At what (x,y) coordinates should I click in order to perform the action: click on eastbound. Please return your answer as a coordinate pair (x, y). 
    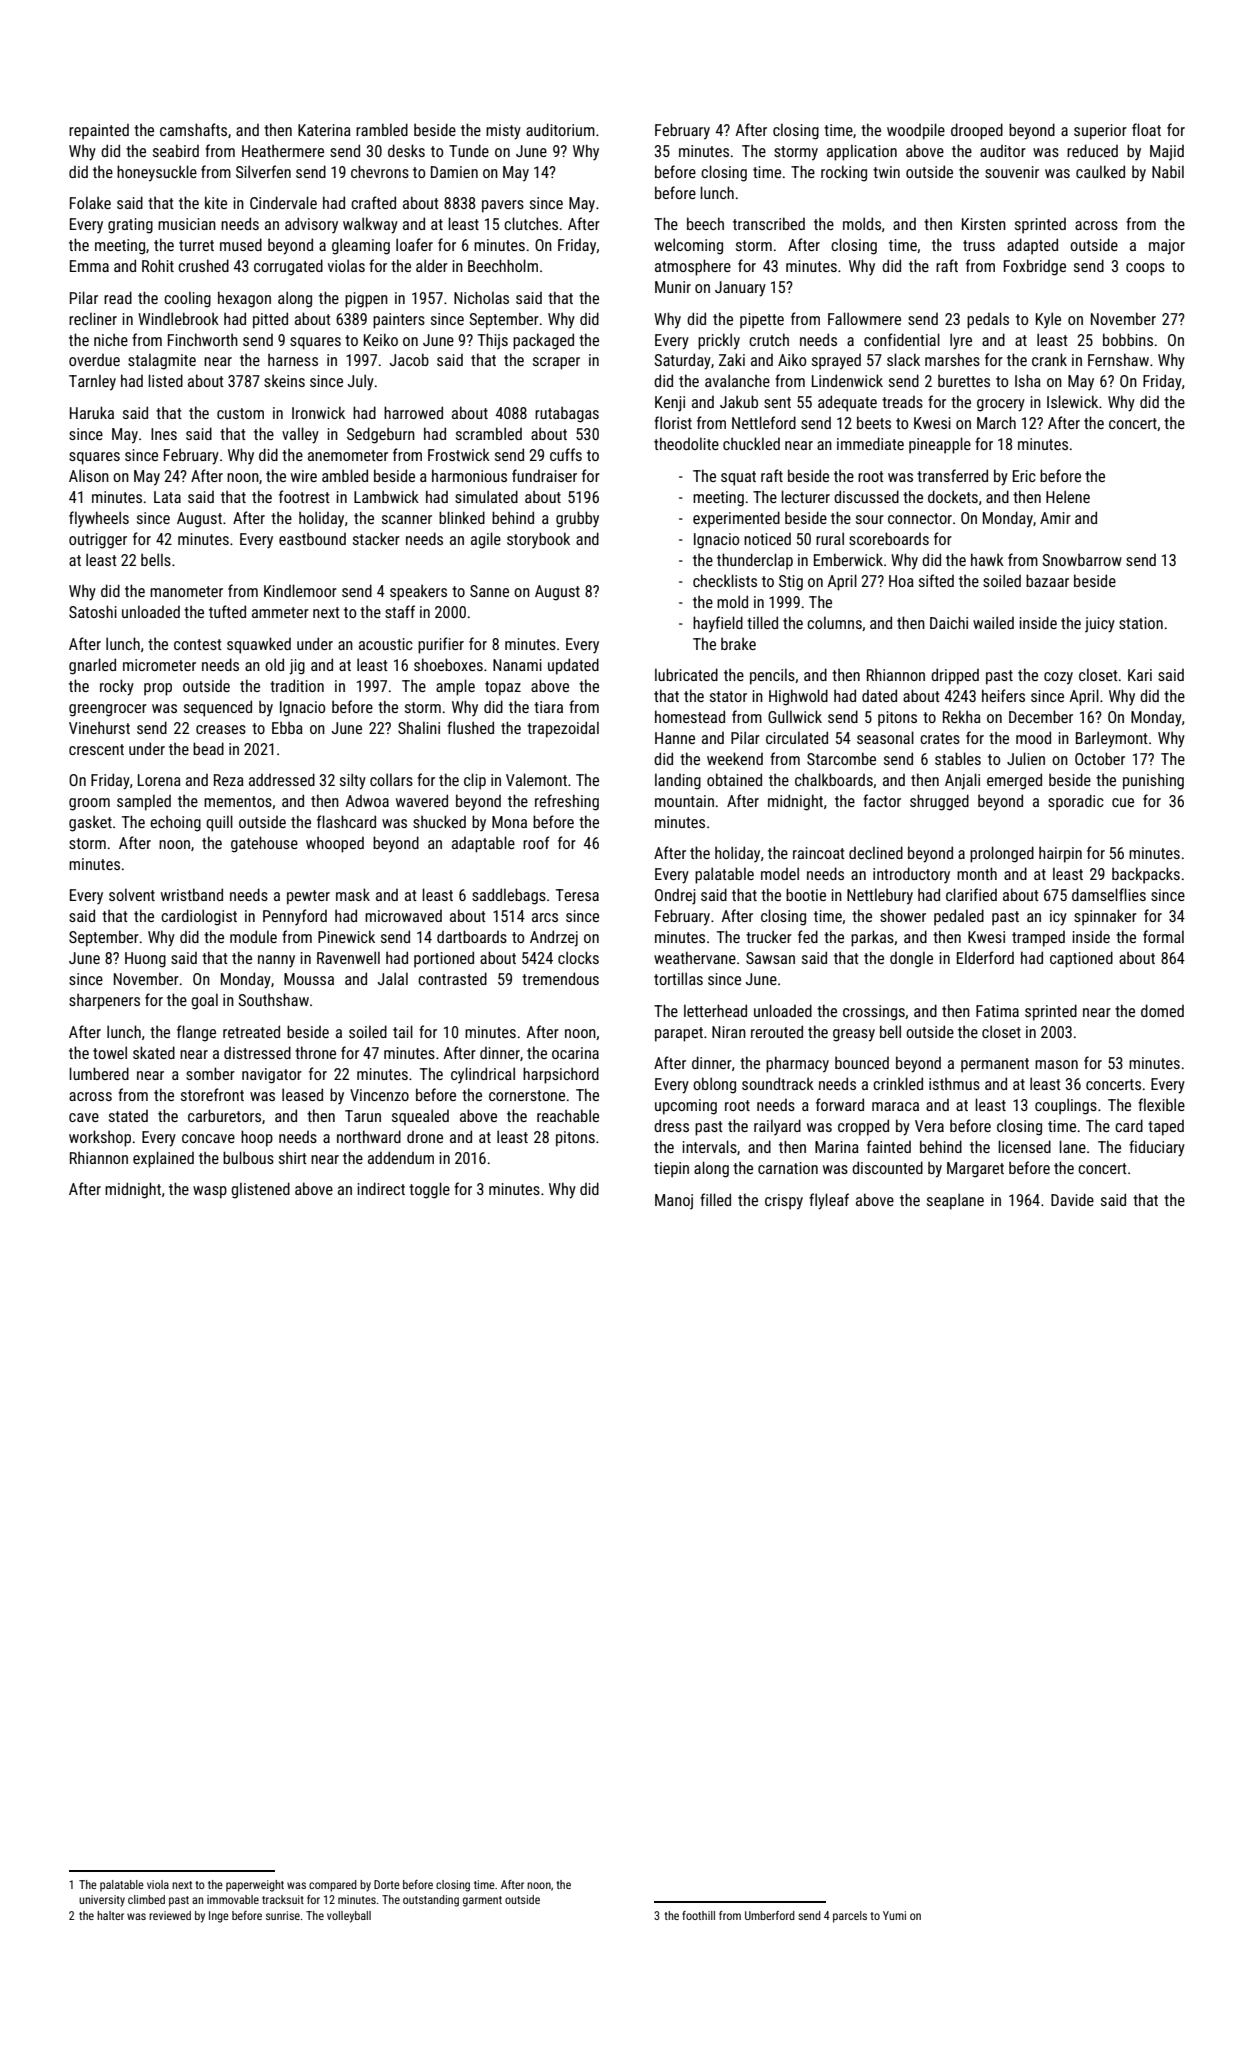
    Looking at the image, I should click on (312, 538).
